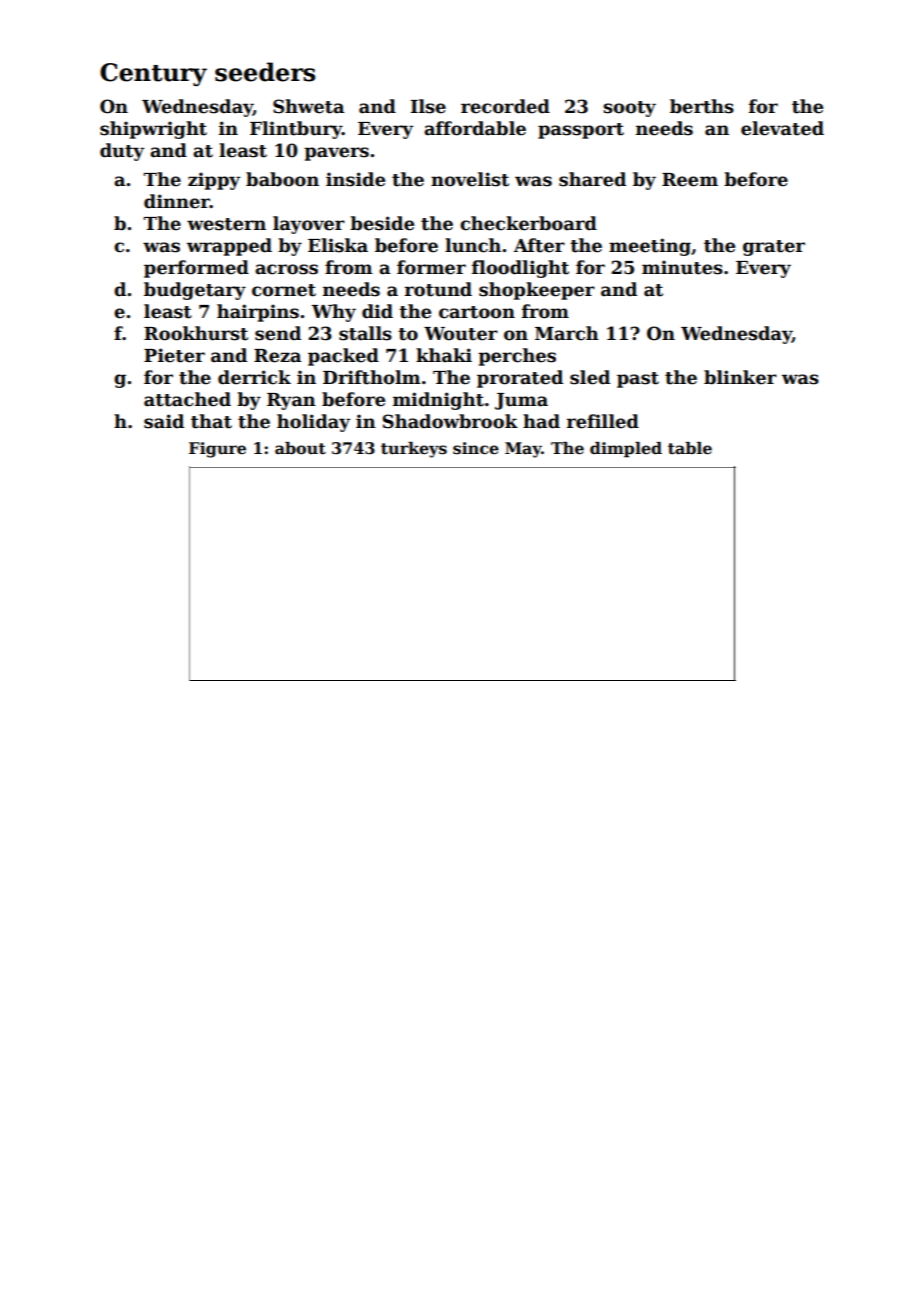  What do you see at coordinates (682, 267) in the document?
I see `minutes` at bounding box center [682, 267].
